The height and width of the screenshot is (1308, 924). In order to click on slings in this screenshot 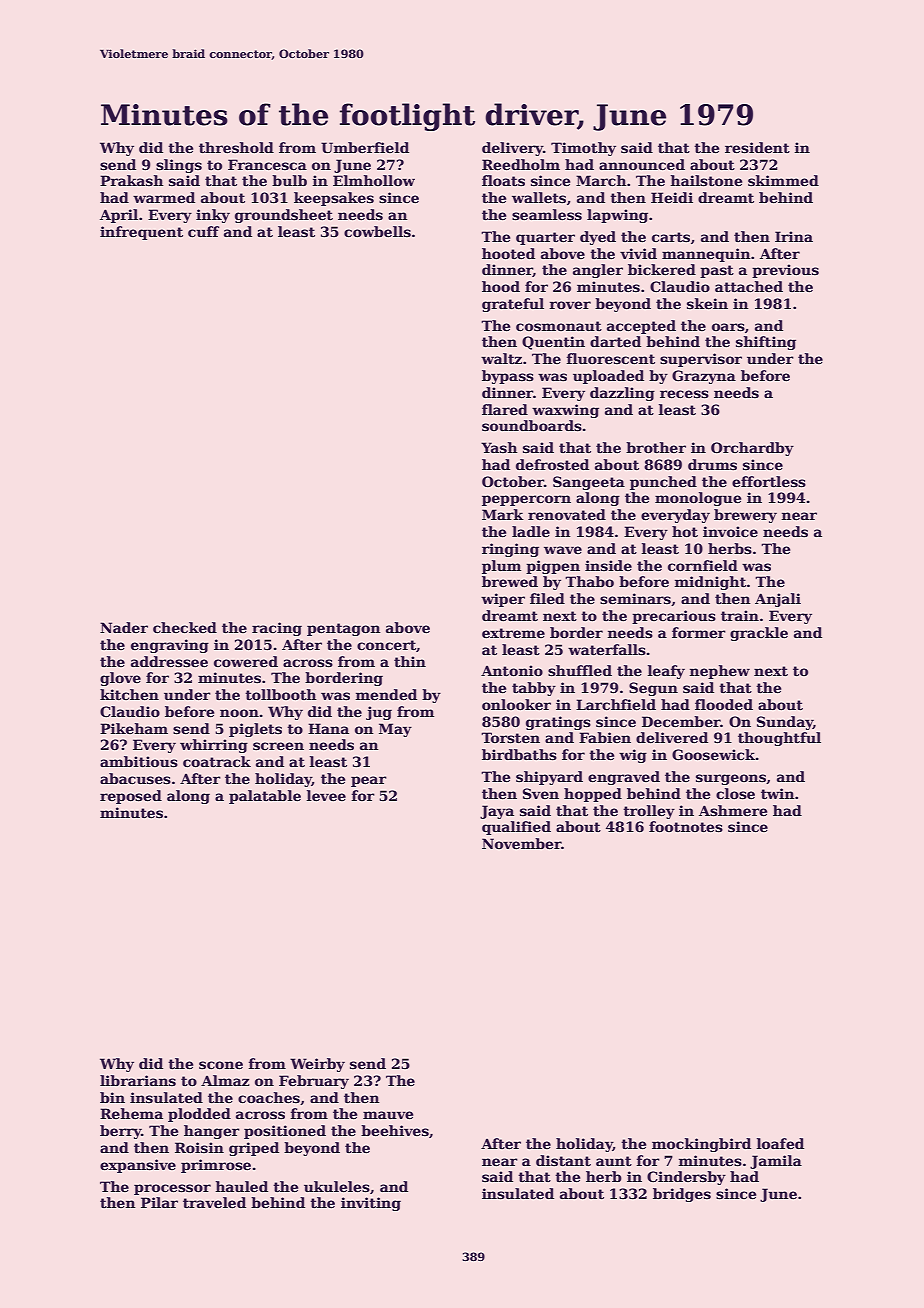, I will do `click(179, 166)`.
